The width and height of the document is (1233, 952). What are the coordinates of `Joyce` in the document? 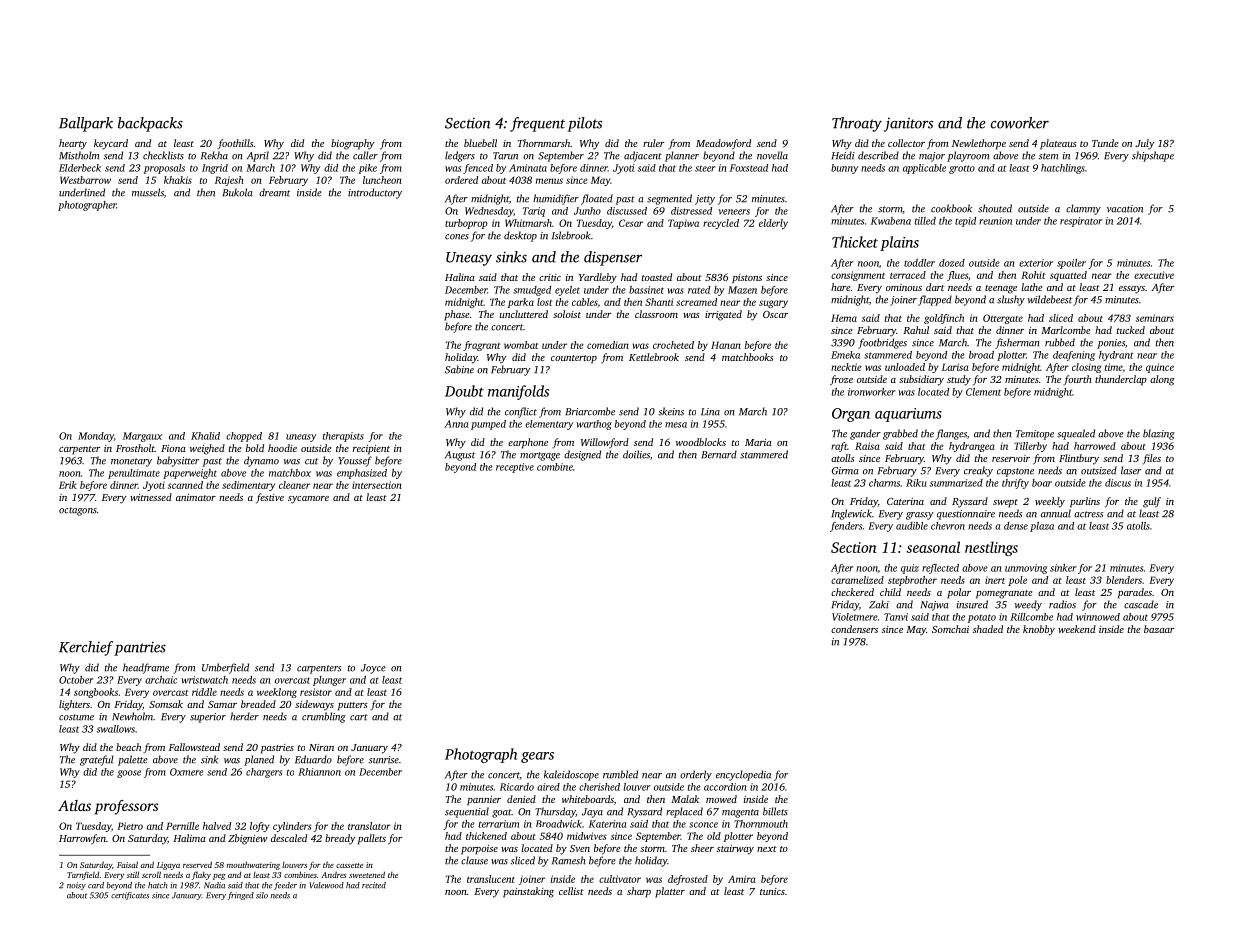 It's located at (373, 669).
